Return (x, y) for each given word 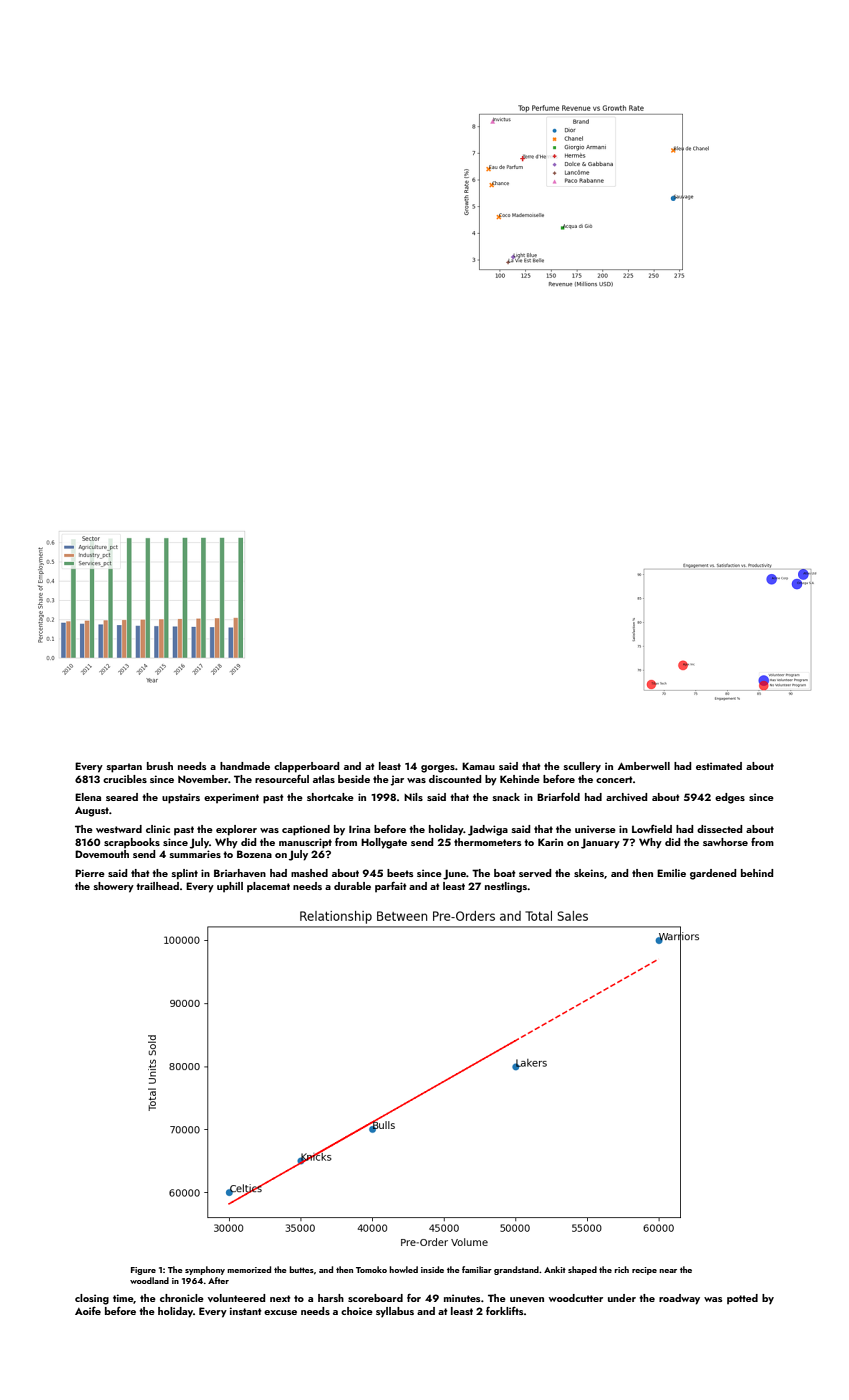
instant (246, 1311)
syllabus (395, 1312)
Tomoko (371, 1269)
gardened (713, 874)
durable (352, 886)
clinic (158, 829)
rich (621, 1269)
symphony (205, 1270)
